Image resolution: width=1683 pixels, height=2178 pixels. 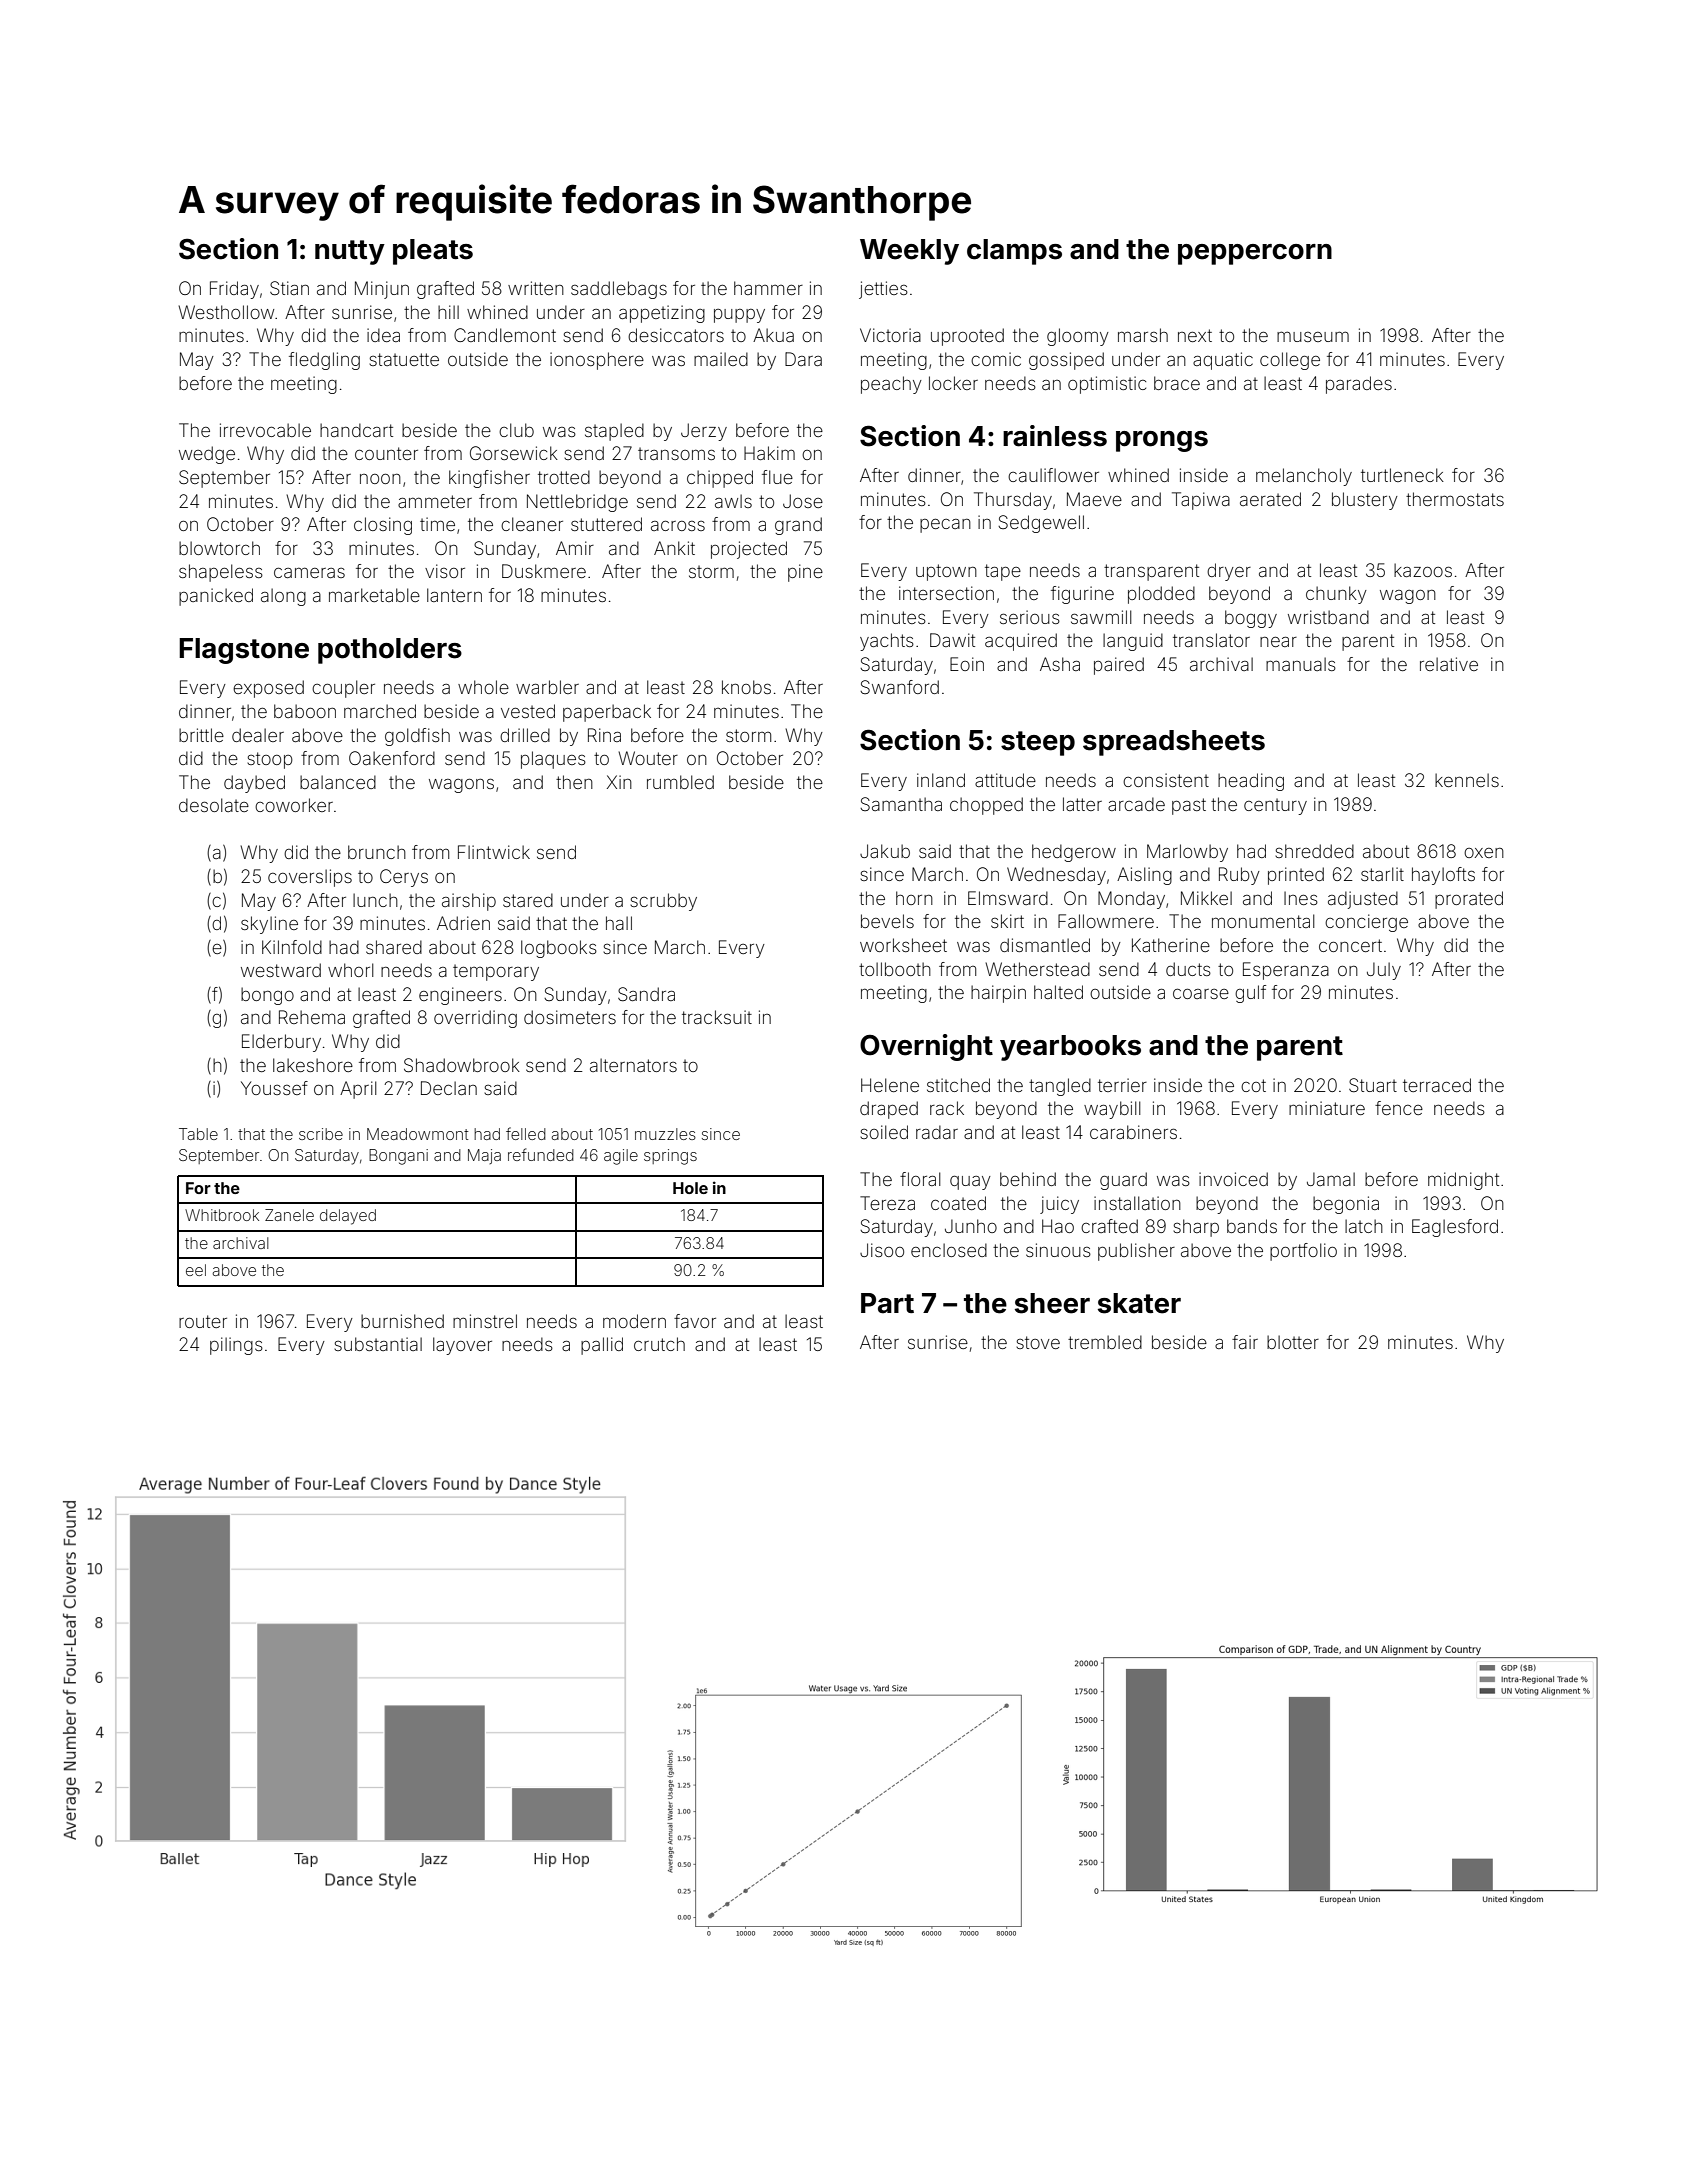 What do you see at coordinates (289, 288) in the page?
I see `Stian` at bounding box center [289, 288].
